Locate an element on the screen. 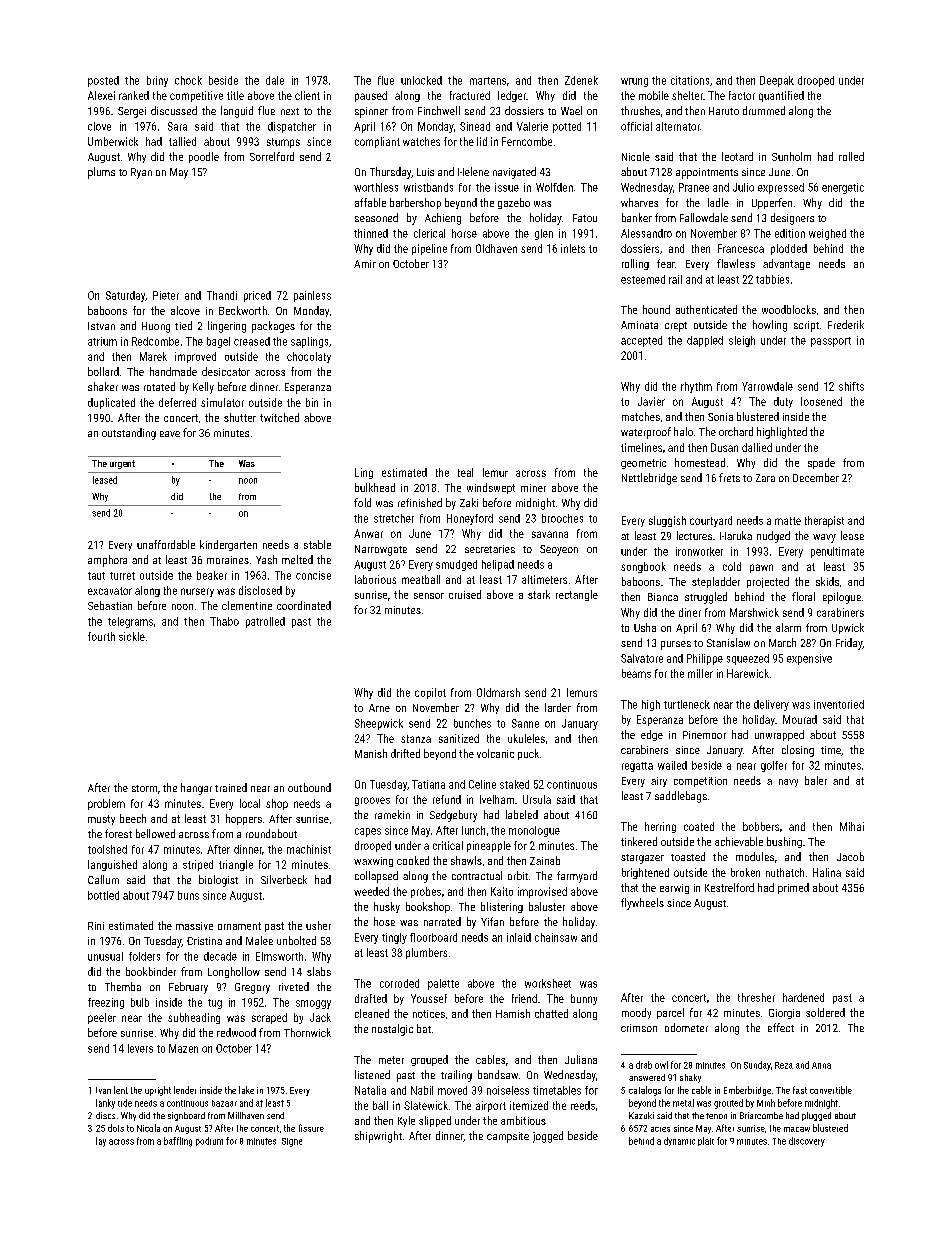 This screenshot has width=952, height=1233. clove is located at coordinates (99, 126).
